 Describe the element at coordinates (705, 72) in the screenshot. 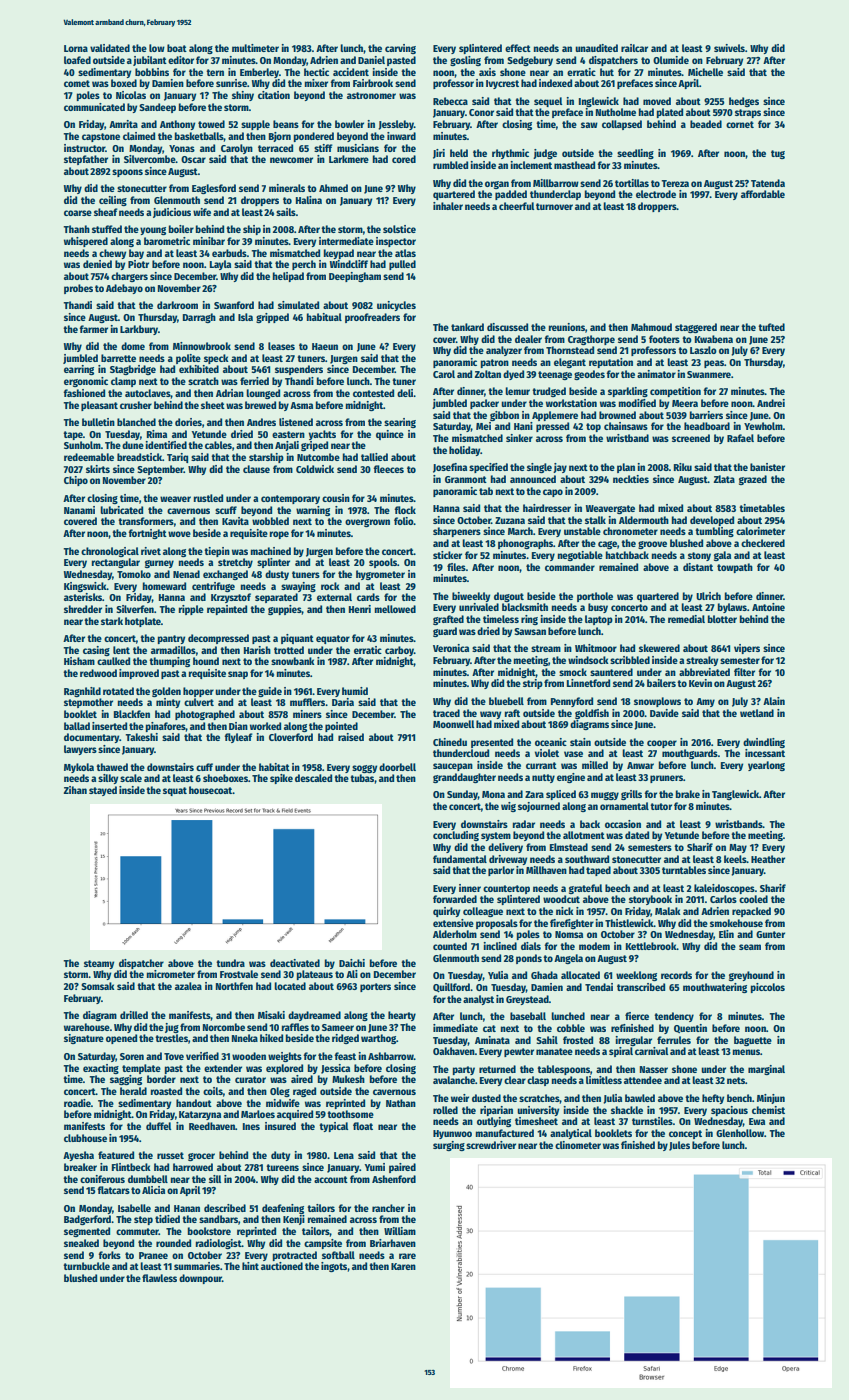

I see `Michelle` at that location.
